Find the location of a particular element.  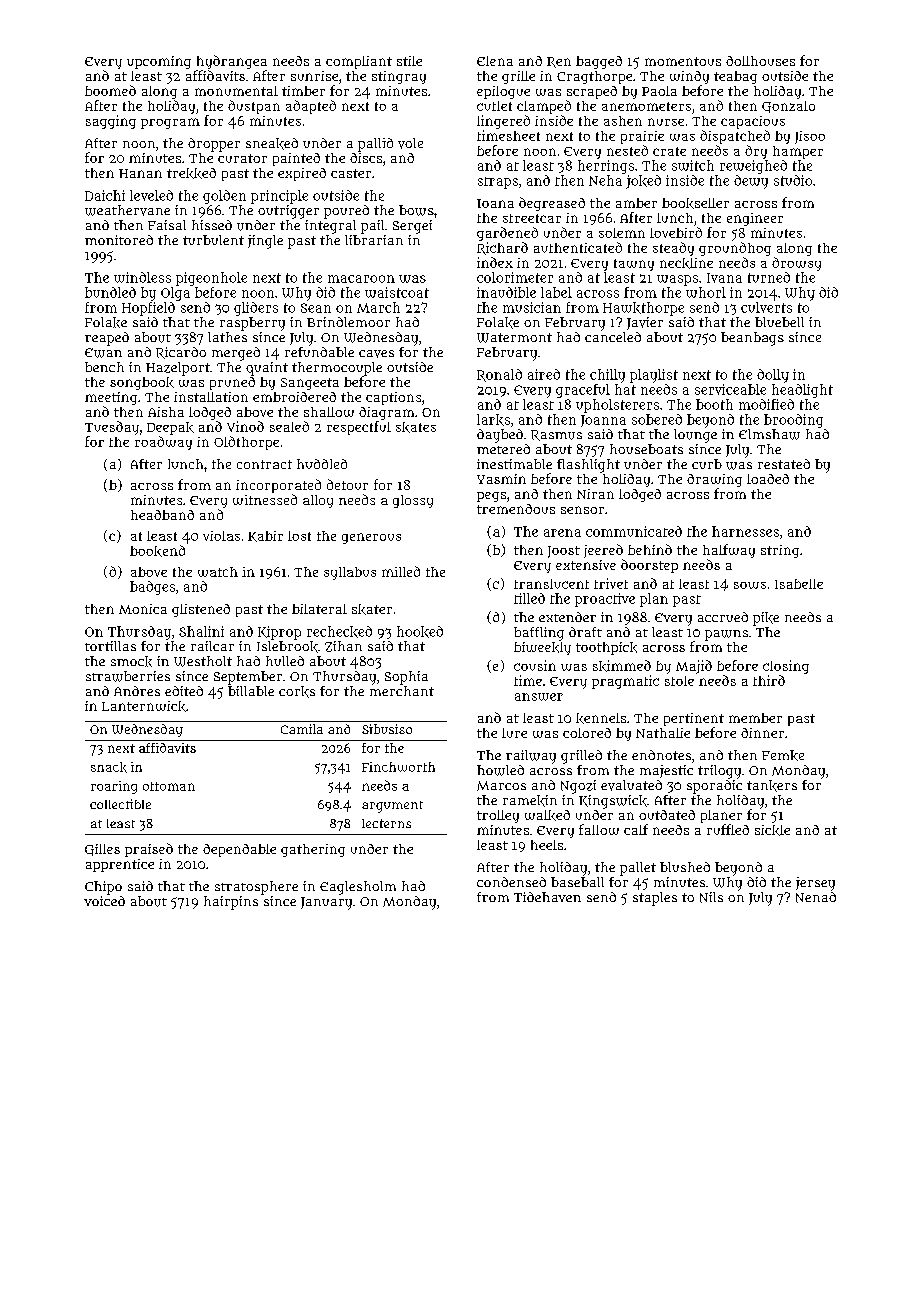

biweekly is located at coordinates (542, 648).
